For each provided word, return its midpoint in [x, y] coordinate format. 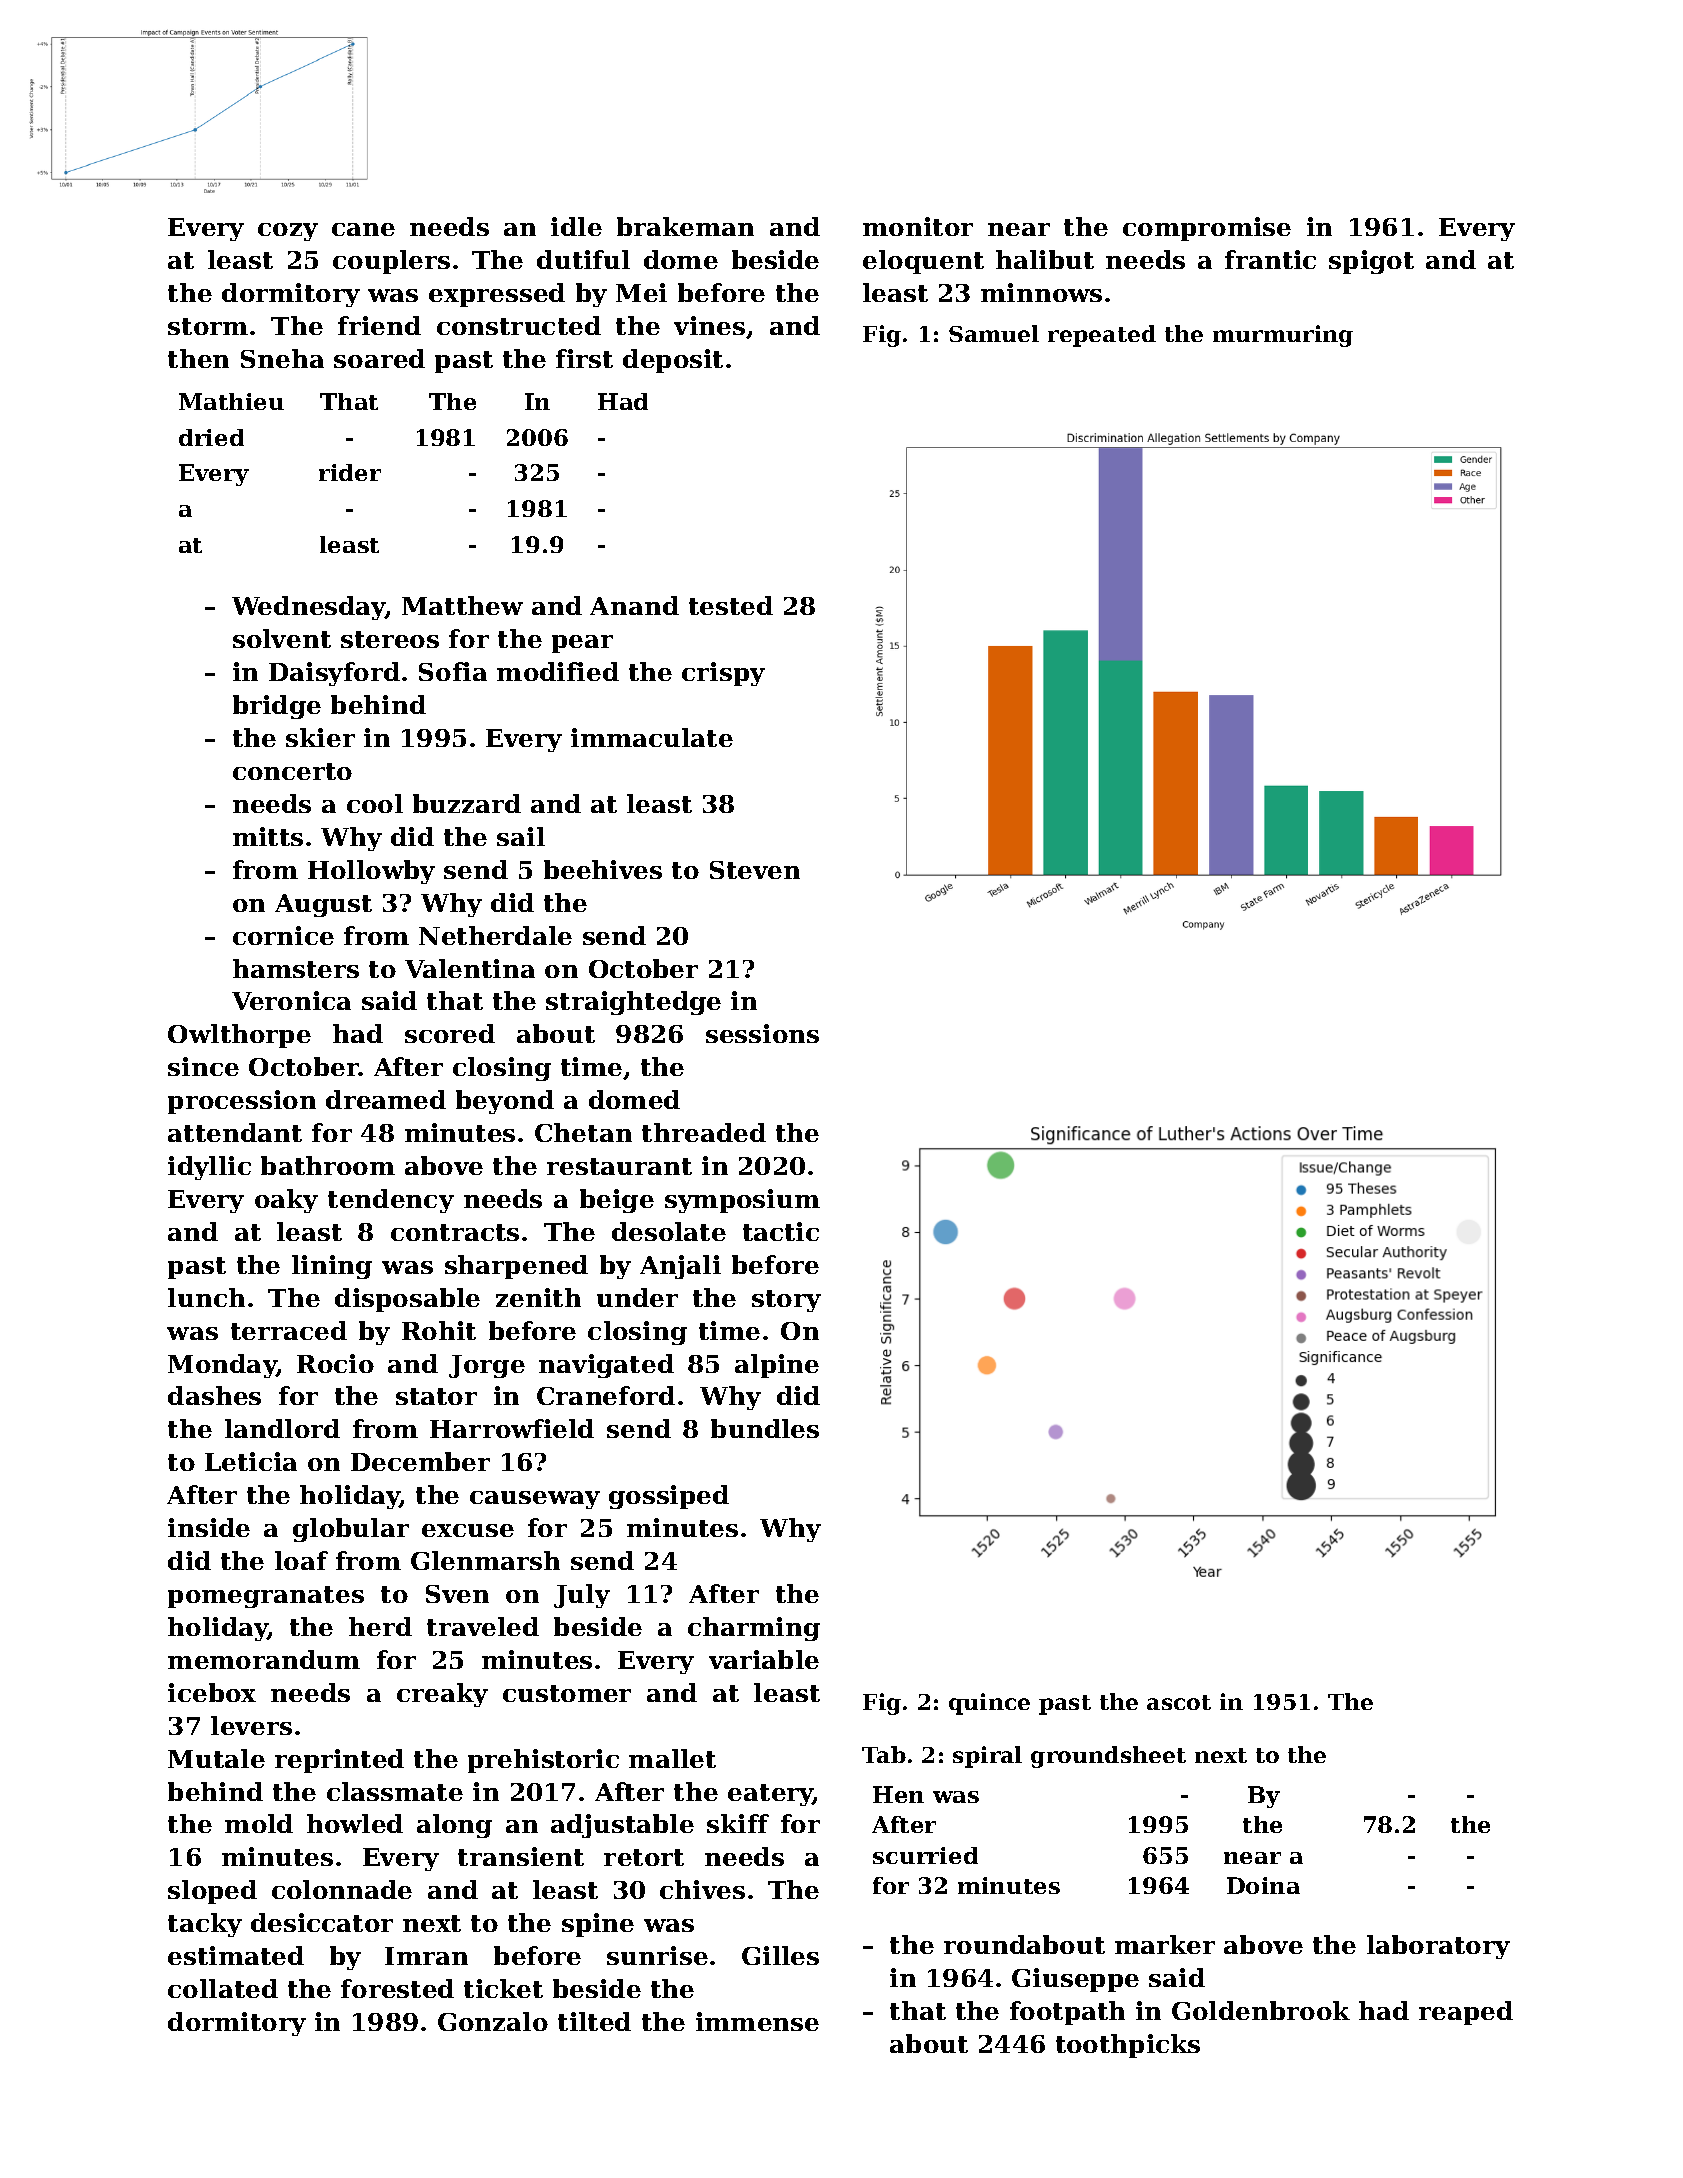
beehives [603, 869]
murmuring [1283, 336]
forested [397, 1988]
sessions [762, 1033]
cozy [288, 232]
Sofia [453, 671]
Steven [755, 870]
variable [764, 1659]
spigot [1371, 262]
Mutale [216, 1758]
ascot [1179, 1702]
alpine [777, 1366]
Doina [1263, 1885]
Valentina [470, 968]
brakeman [685, 226]
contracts [455, 1232]
